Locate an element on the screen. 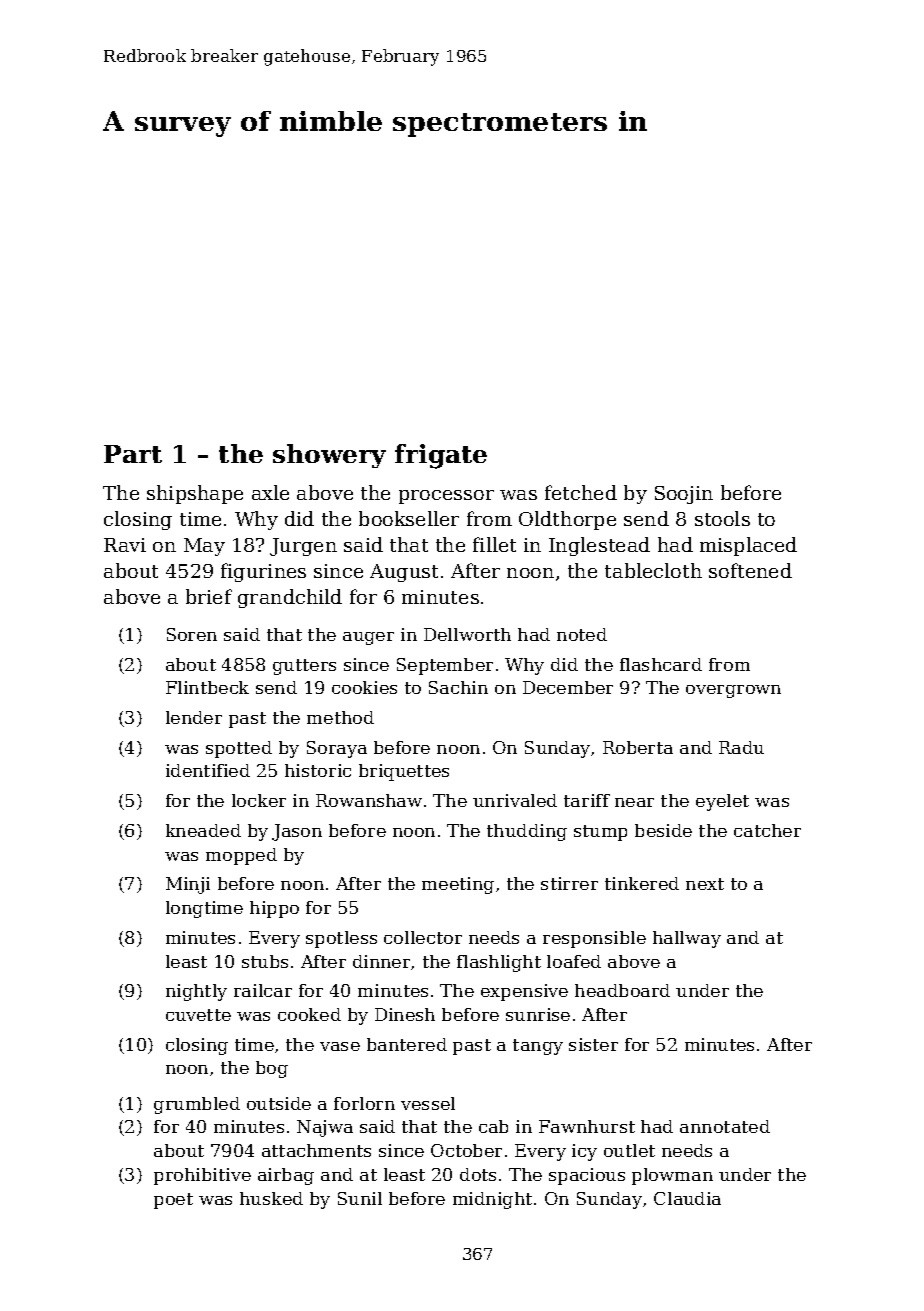 This screenshot has height=1311, width=924. method is located at coordinates (340, 717).
